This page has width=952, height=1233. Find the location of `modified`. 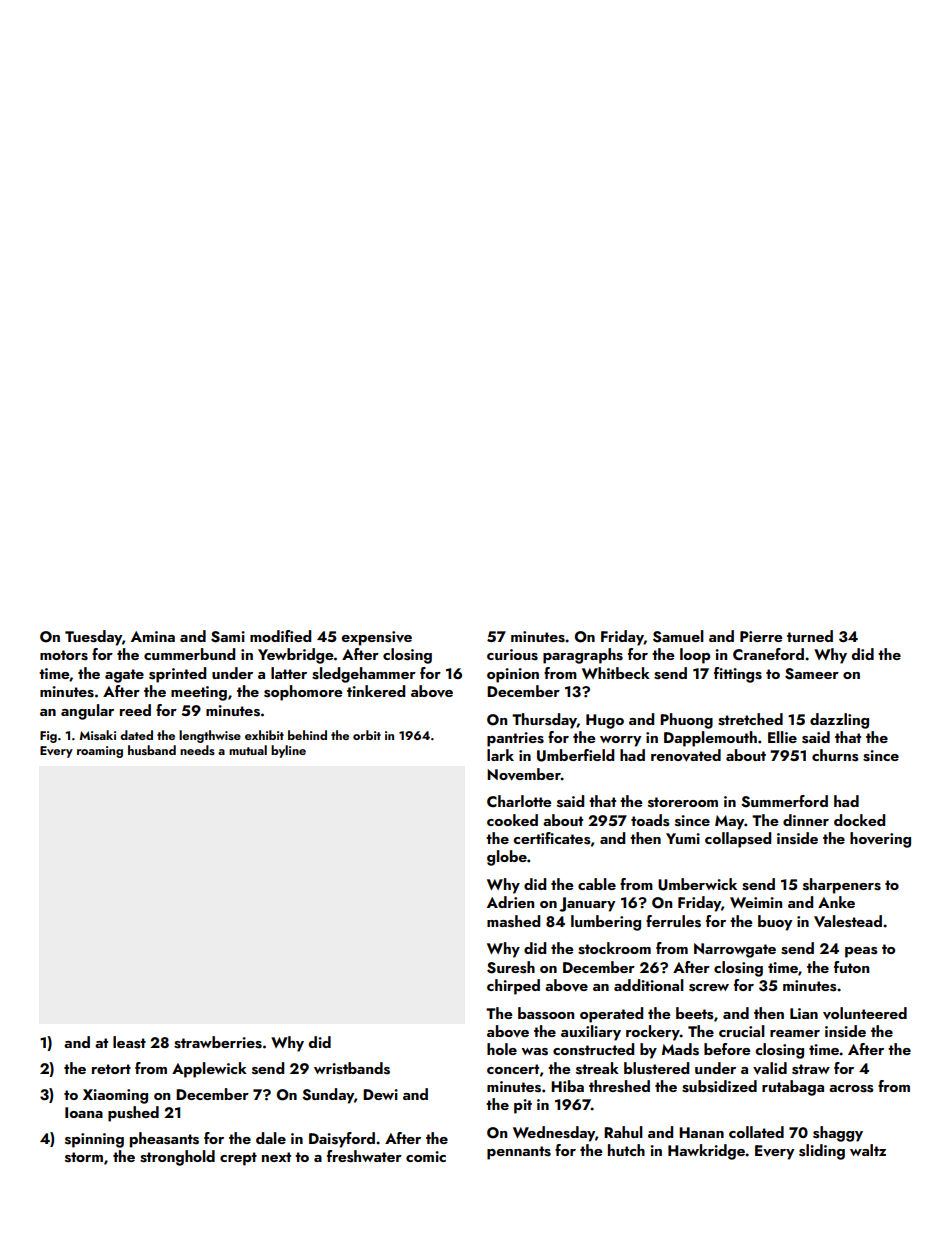

modified is located at coordinates (280, 636).
